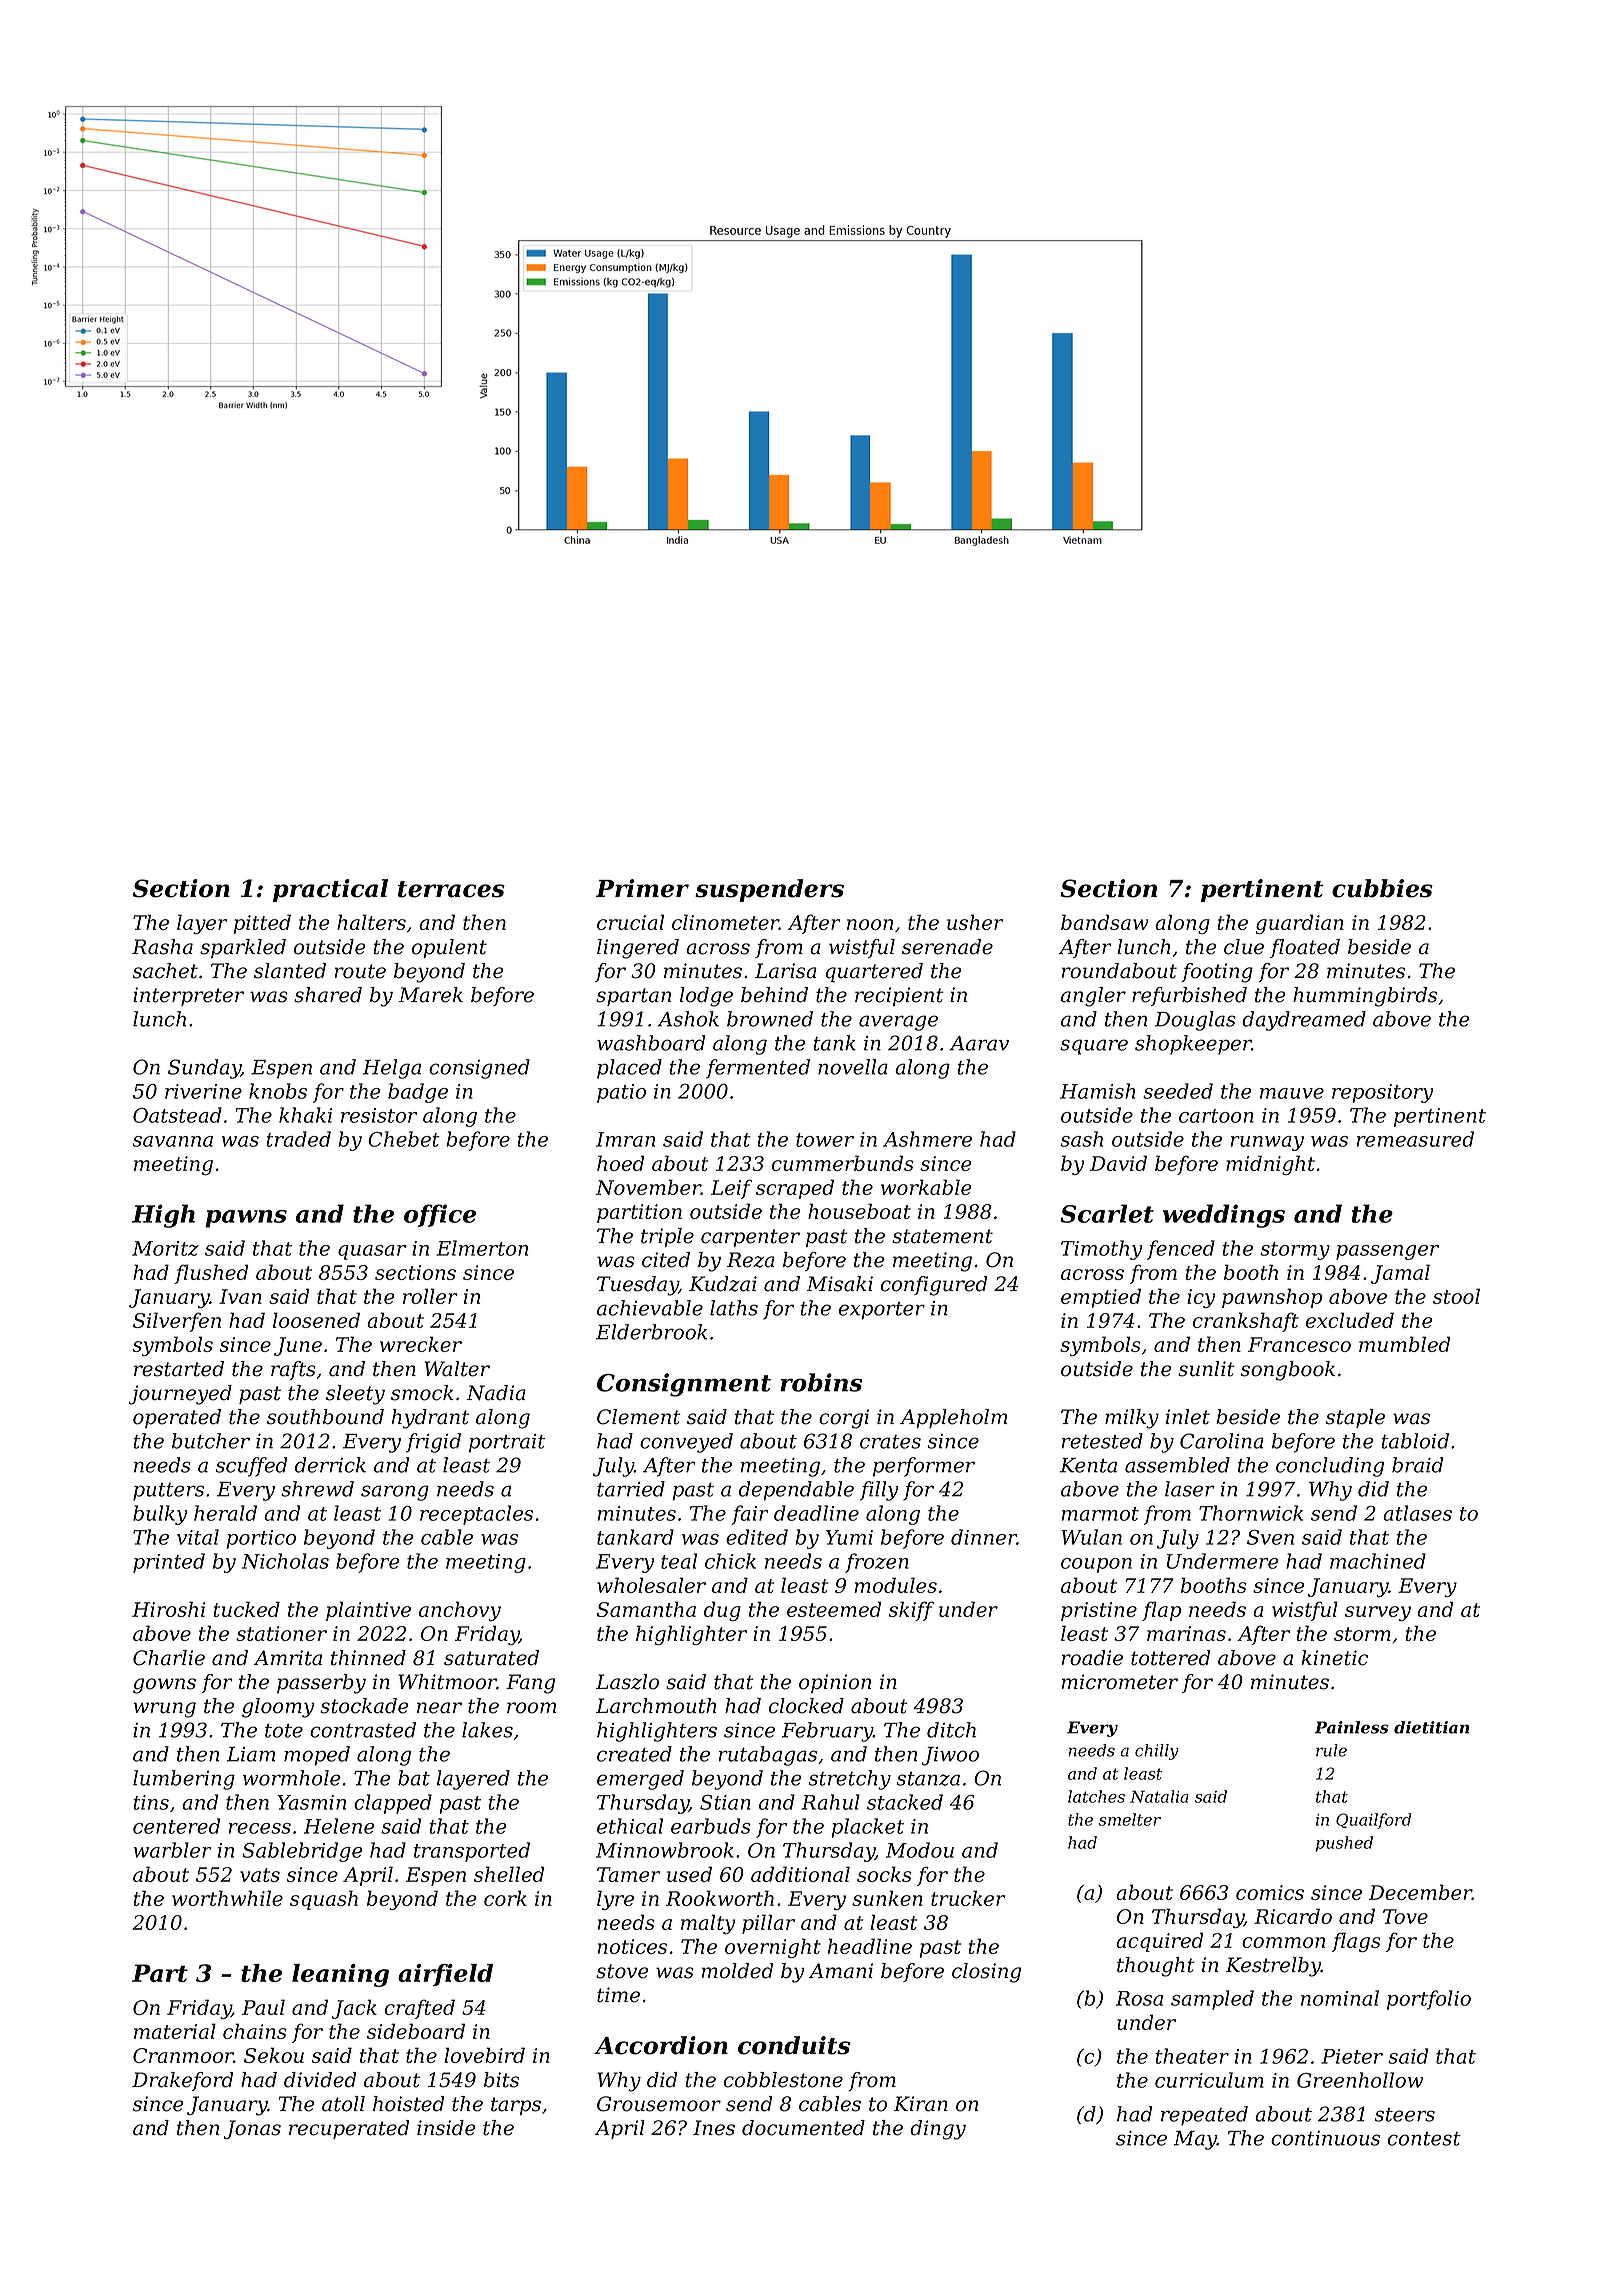  Describe the element at coordinates (1382, 888) in the screenshot. I see `cubbies` at that location.
